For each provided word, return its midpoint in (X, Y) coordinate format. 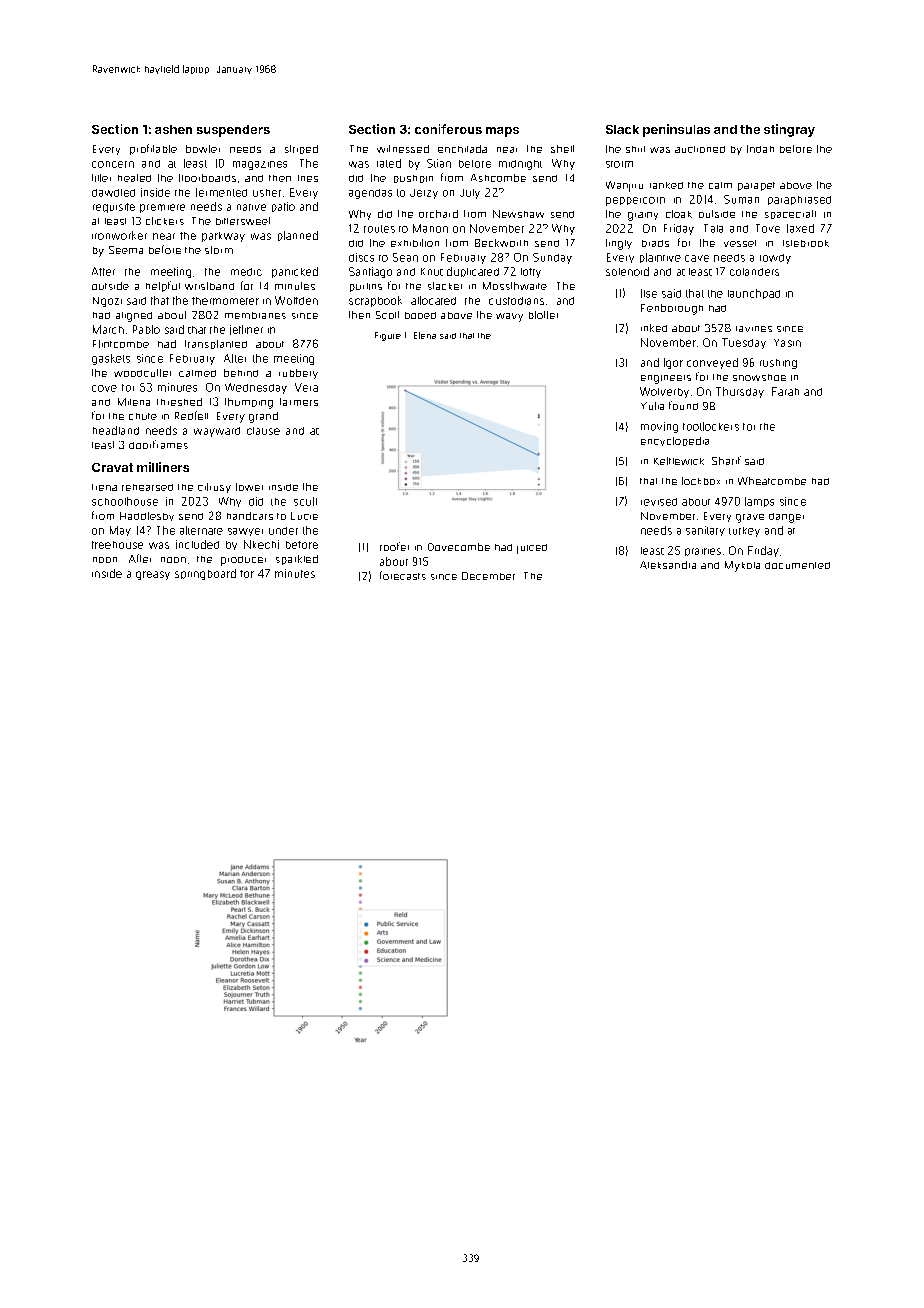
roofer (394, 546)
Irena (104, 487)
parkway (223, 237)
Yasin (787, 343)
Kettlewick (679, 461)
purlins (366, 287)
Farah (785, 391)
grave (750, 518)
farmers (299, 402)
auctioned (700, 149)
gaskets (111, 359)
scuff (305, 501)
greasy (153, 575)
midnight (520, 165)
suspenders (233, 131)
